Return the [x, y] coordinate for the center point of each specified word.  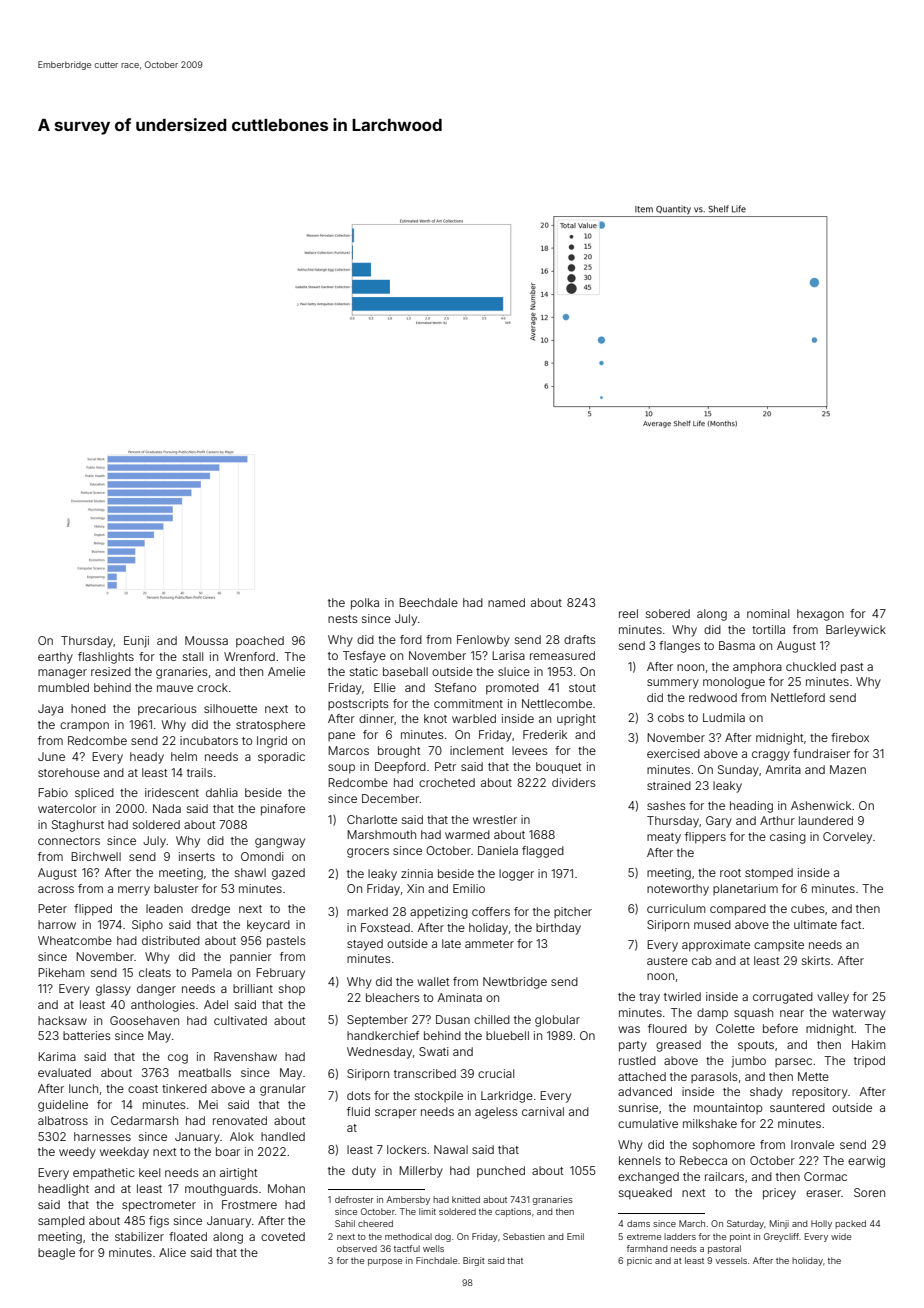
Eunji [136, 642]
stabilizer [139, 1236]
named [506, 602]
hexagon [820, 615]
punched [501, 1172]
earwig [866, 1162]
